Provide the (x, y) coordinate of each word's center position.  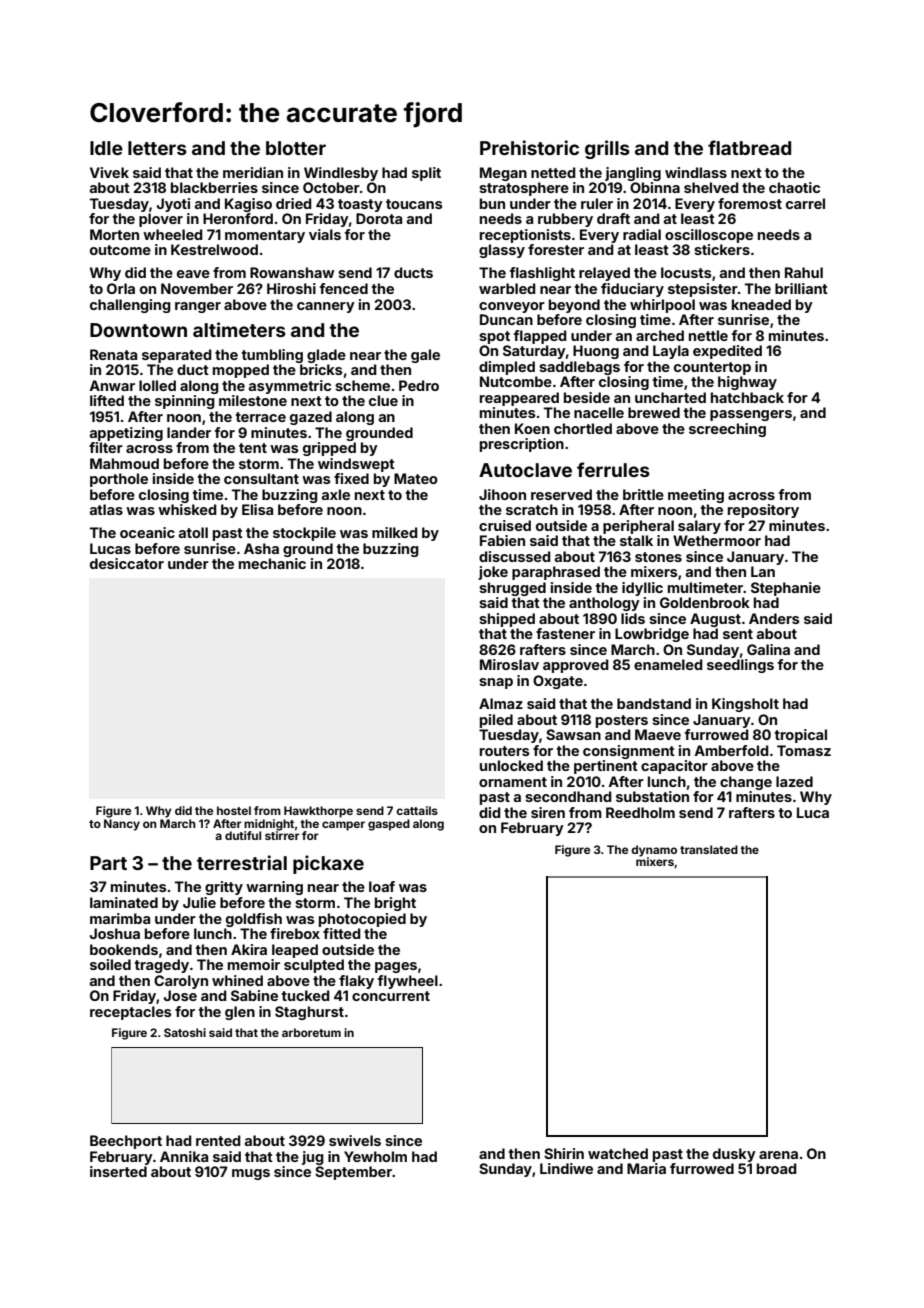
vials (325, 234)
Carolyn (181, 982)
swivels (355, 1140)
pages (396, 967)
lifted (107, 400)
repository (763, 511)
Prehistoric (529, 147)
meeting (696, 496)
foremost (750, 203)
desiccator (127, 563)
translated (709, 849)
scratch (532, 509)
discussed (515, 556)
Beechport (126, 1142)
